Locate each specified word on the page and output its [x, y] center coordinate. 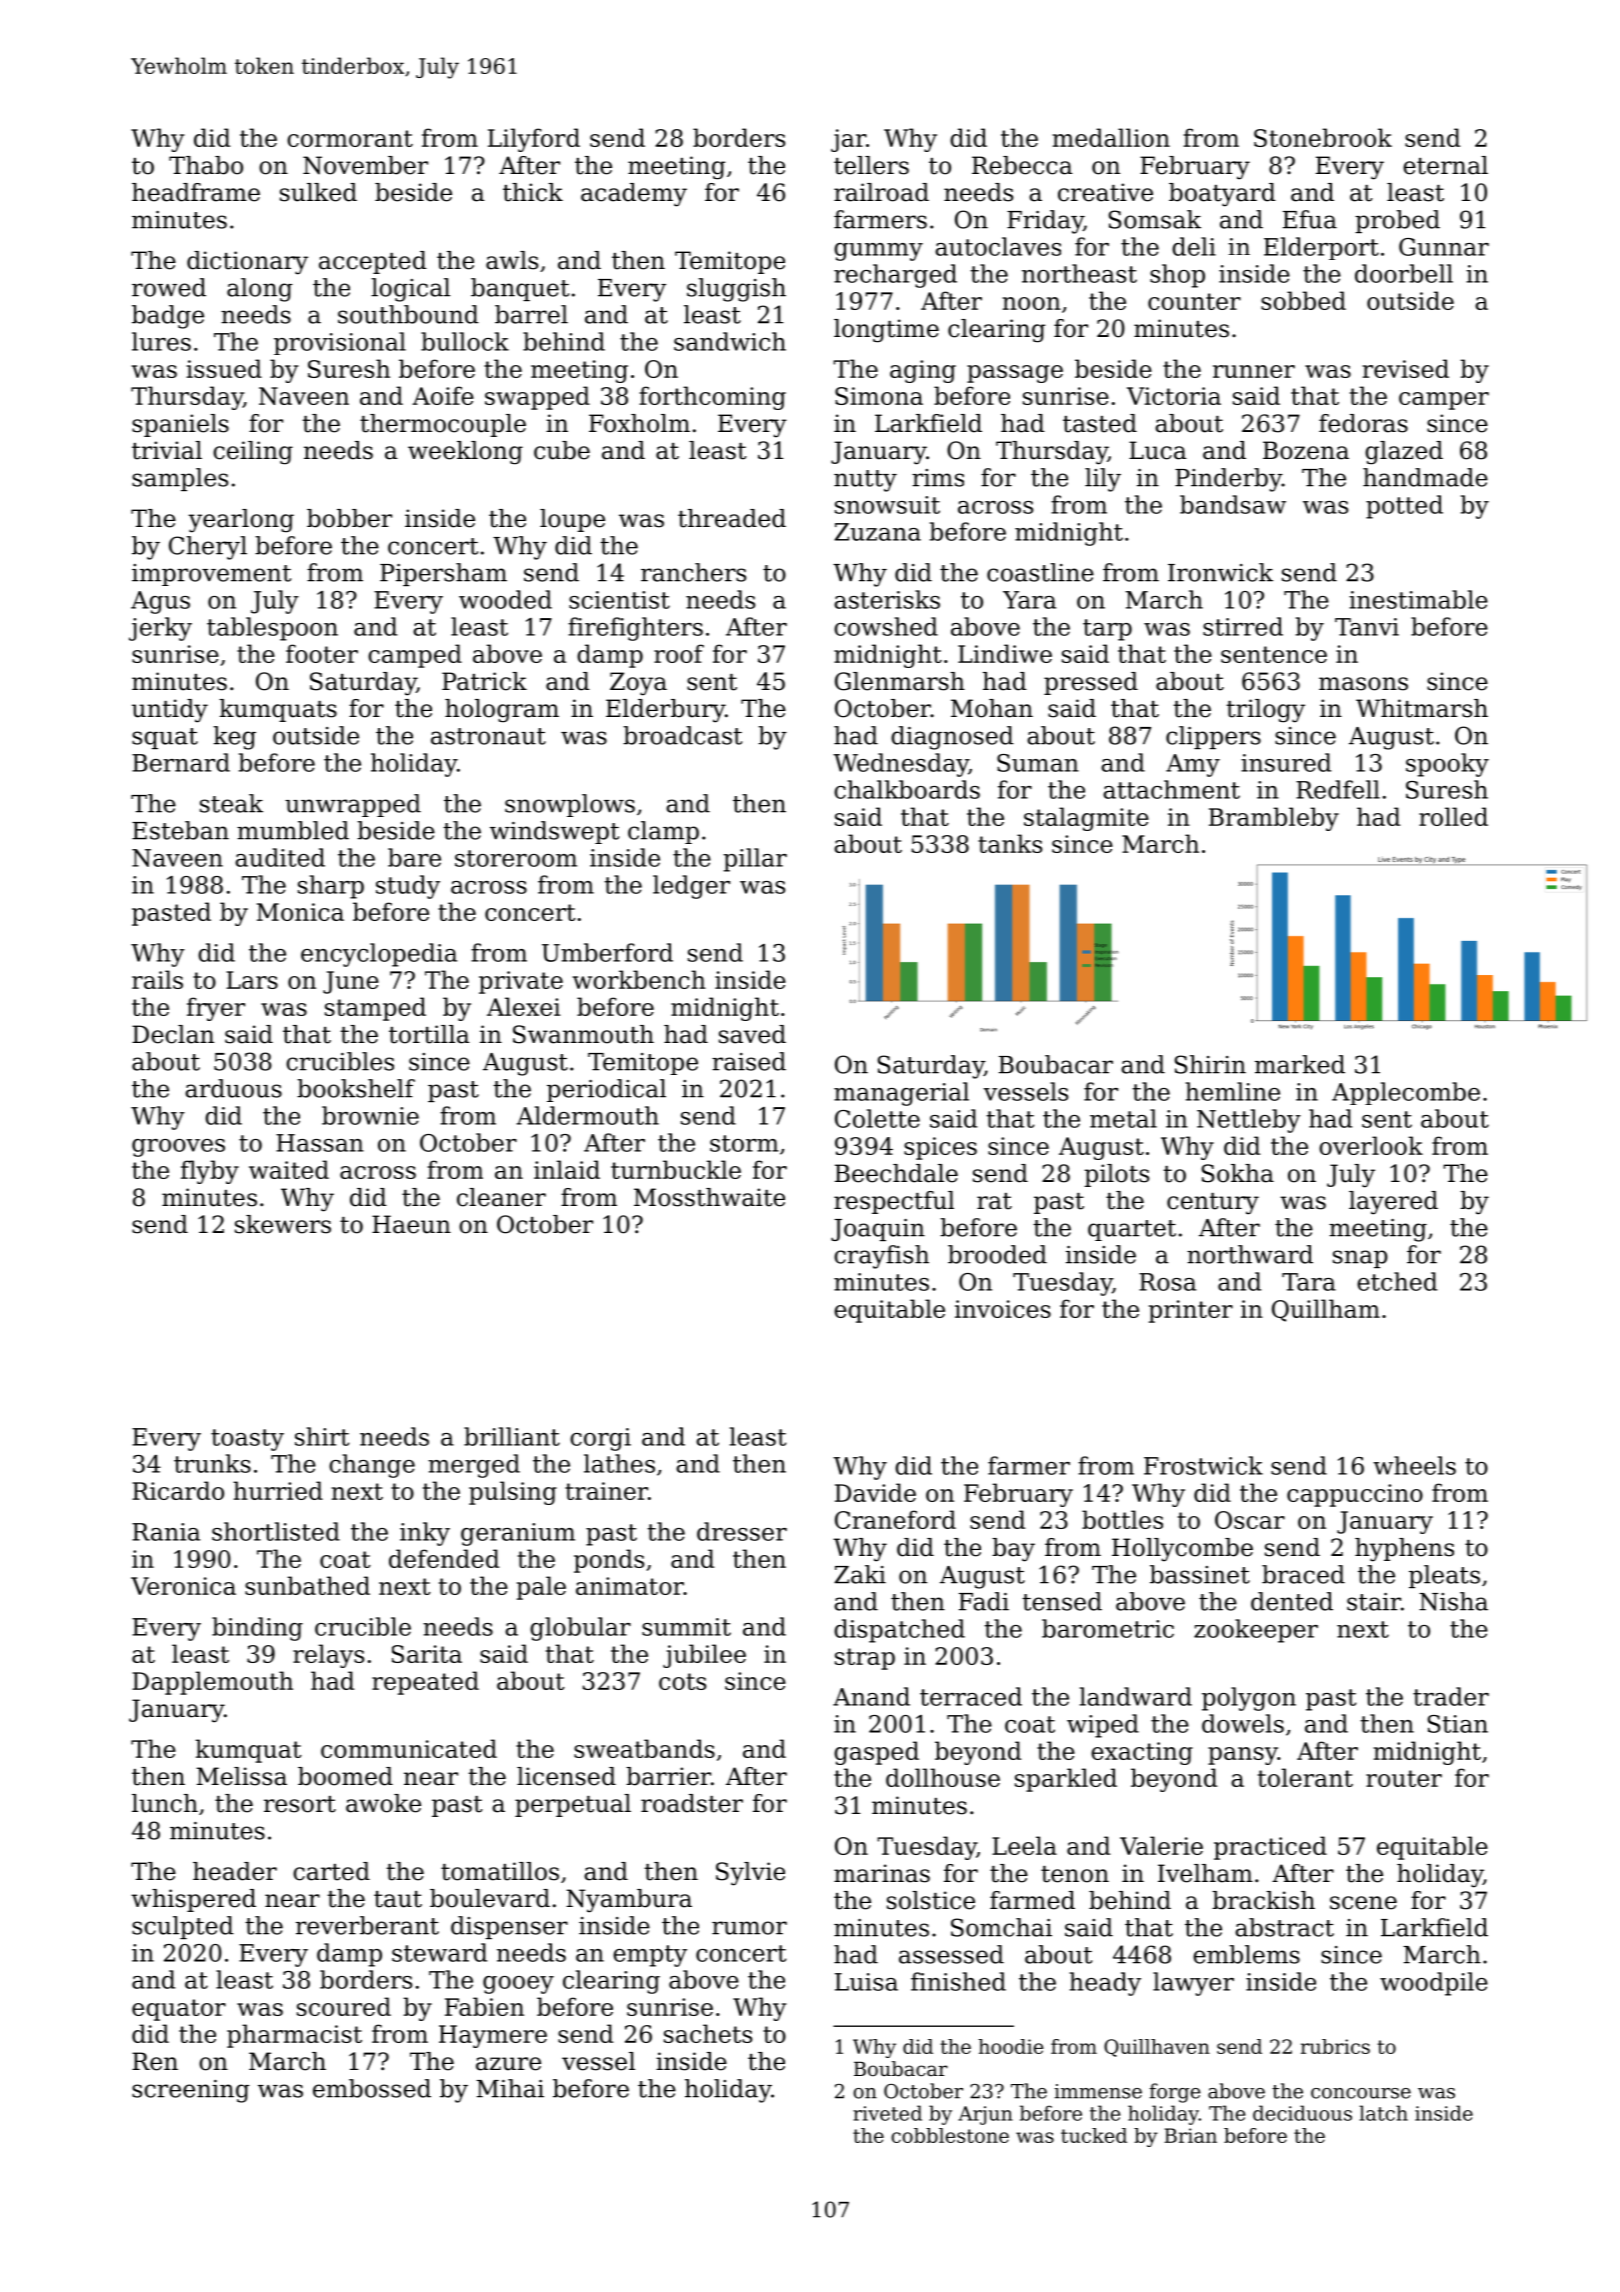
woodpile [1434, 1984]
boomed [345, 1776]
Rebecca [1022, 165]
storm [744, 1143]
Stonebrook [1323, 137]
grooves [178, 1148]
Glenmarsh [900, 681]
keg [234, 738]
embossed [372, 2088]
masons [1363, 684]
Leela [1024, 1845]
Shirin [1210, 1064]
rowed [169, 287]
